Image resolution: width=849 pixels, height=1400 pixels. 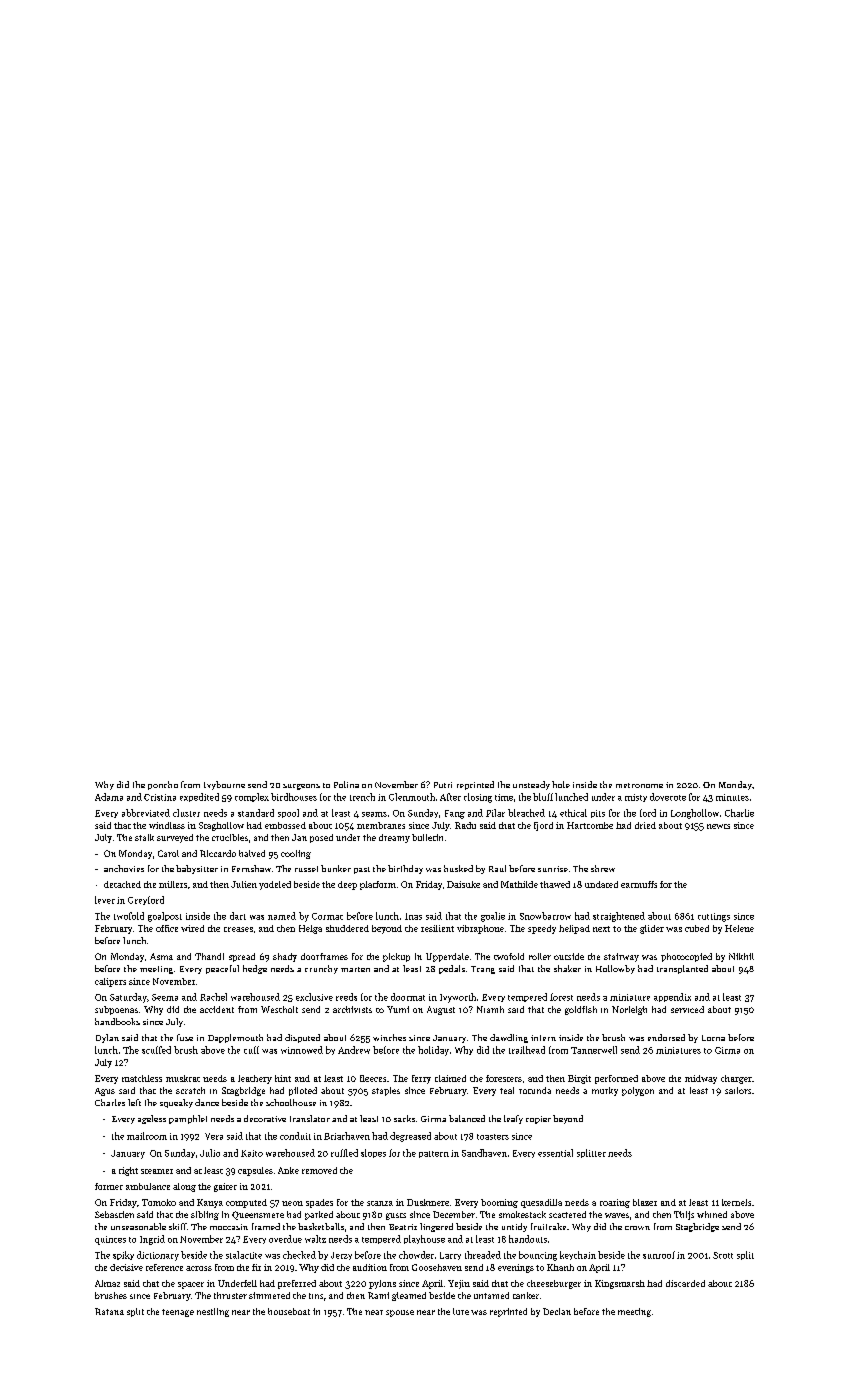 I want to click on spouse, so click(x=400, y=1313).
